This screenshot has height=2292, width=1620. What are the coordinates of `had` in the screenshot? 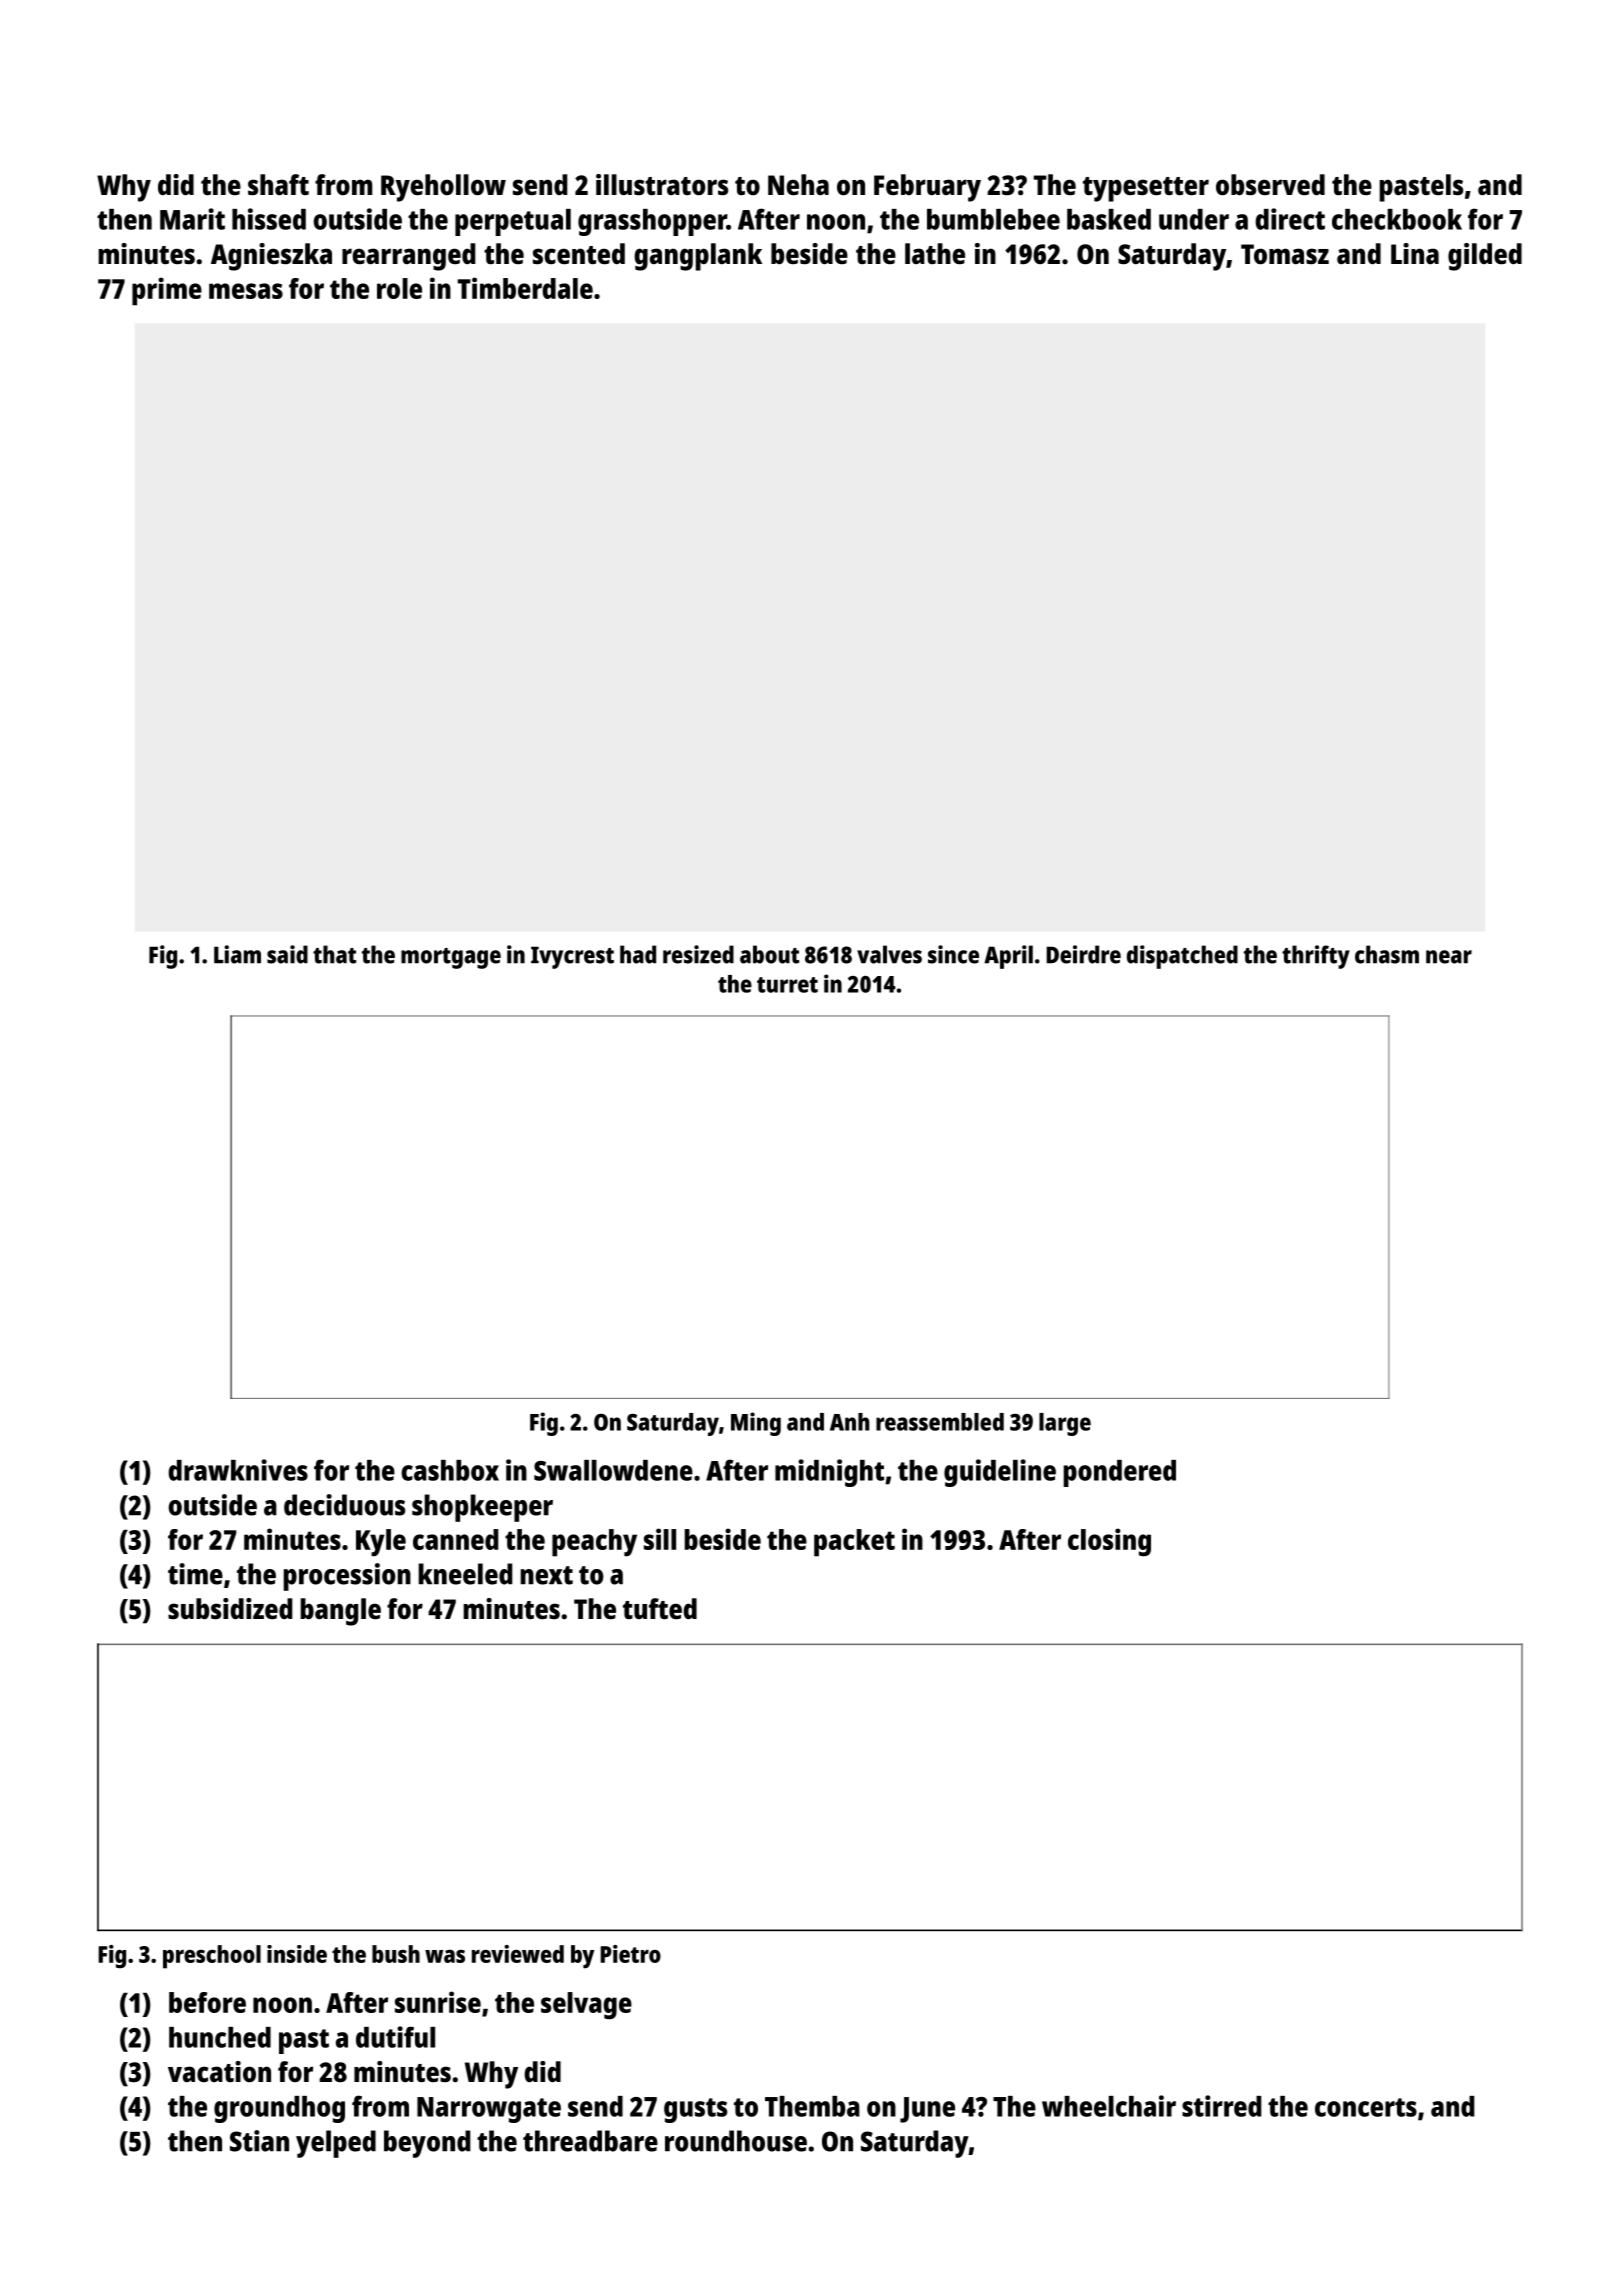 It's located at (638, 954).
